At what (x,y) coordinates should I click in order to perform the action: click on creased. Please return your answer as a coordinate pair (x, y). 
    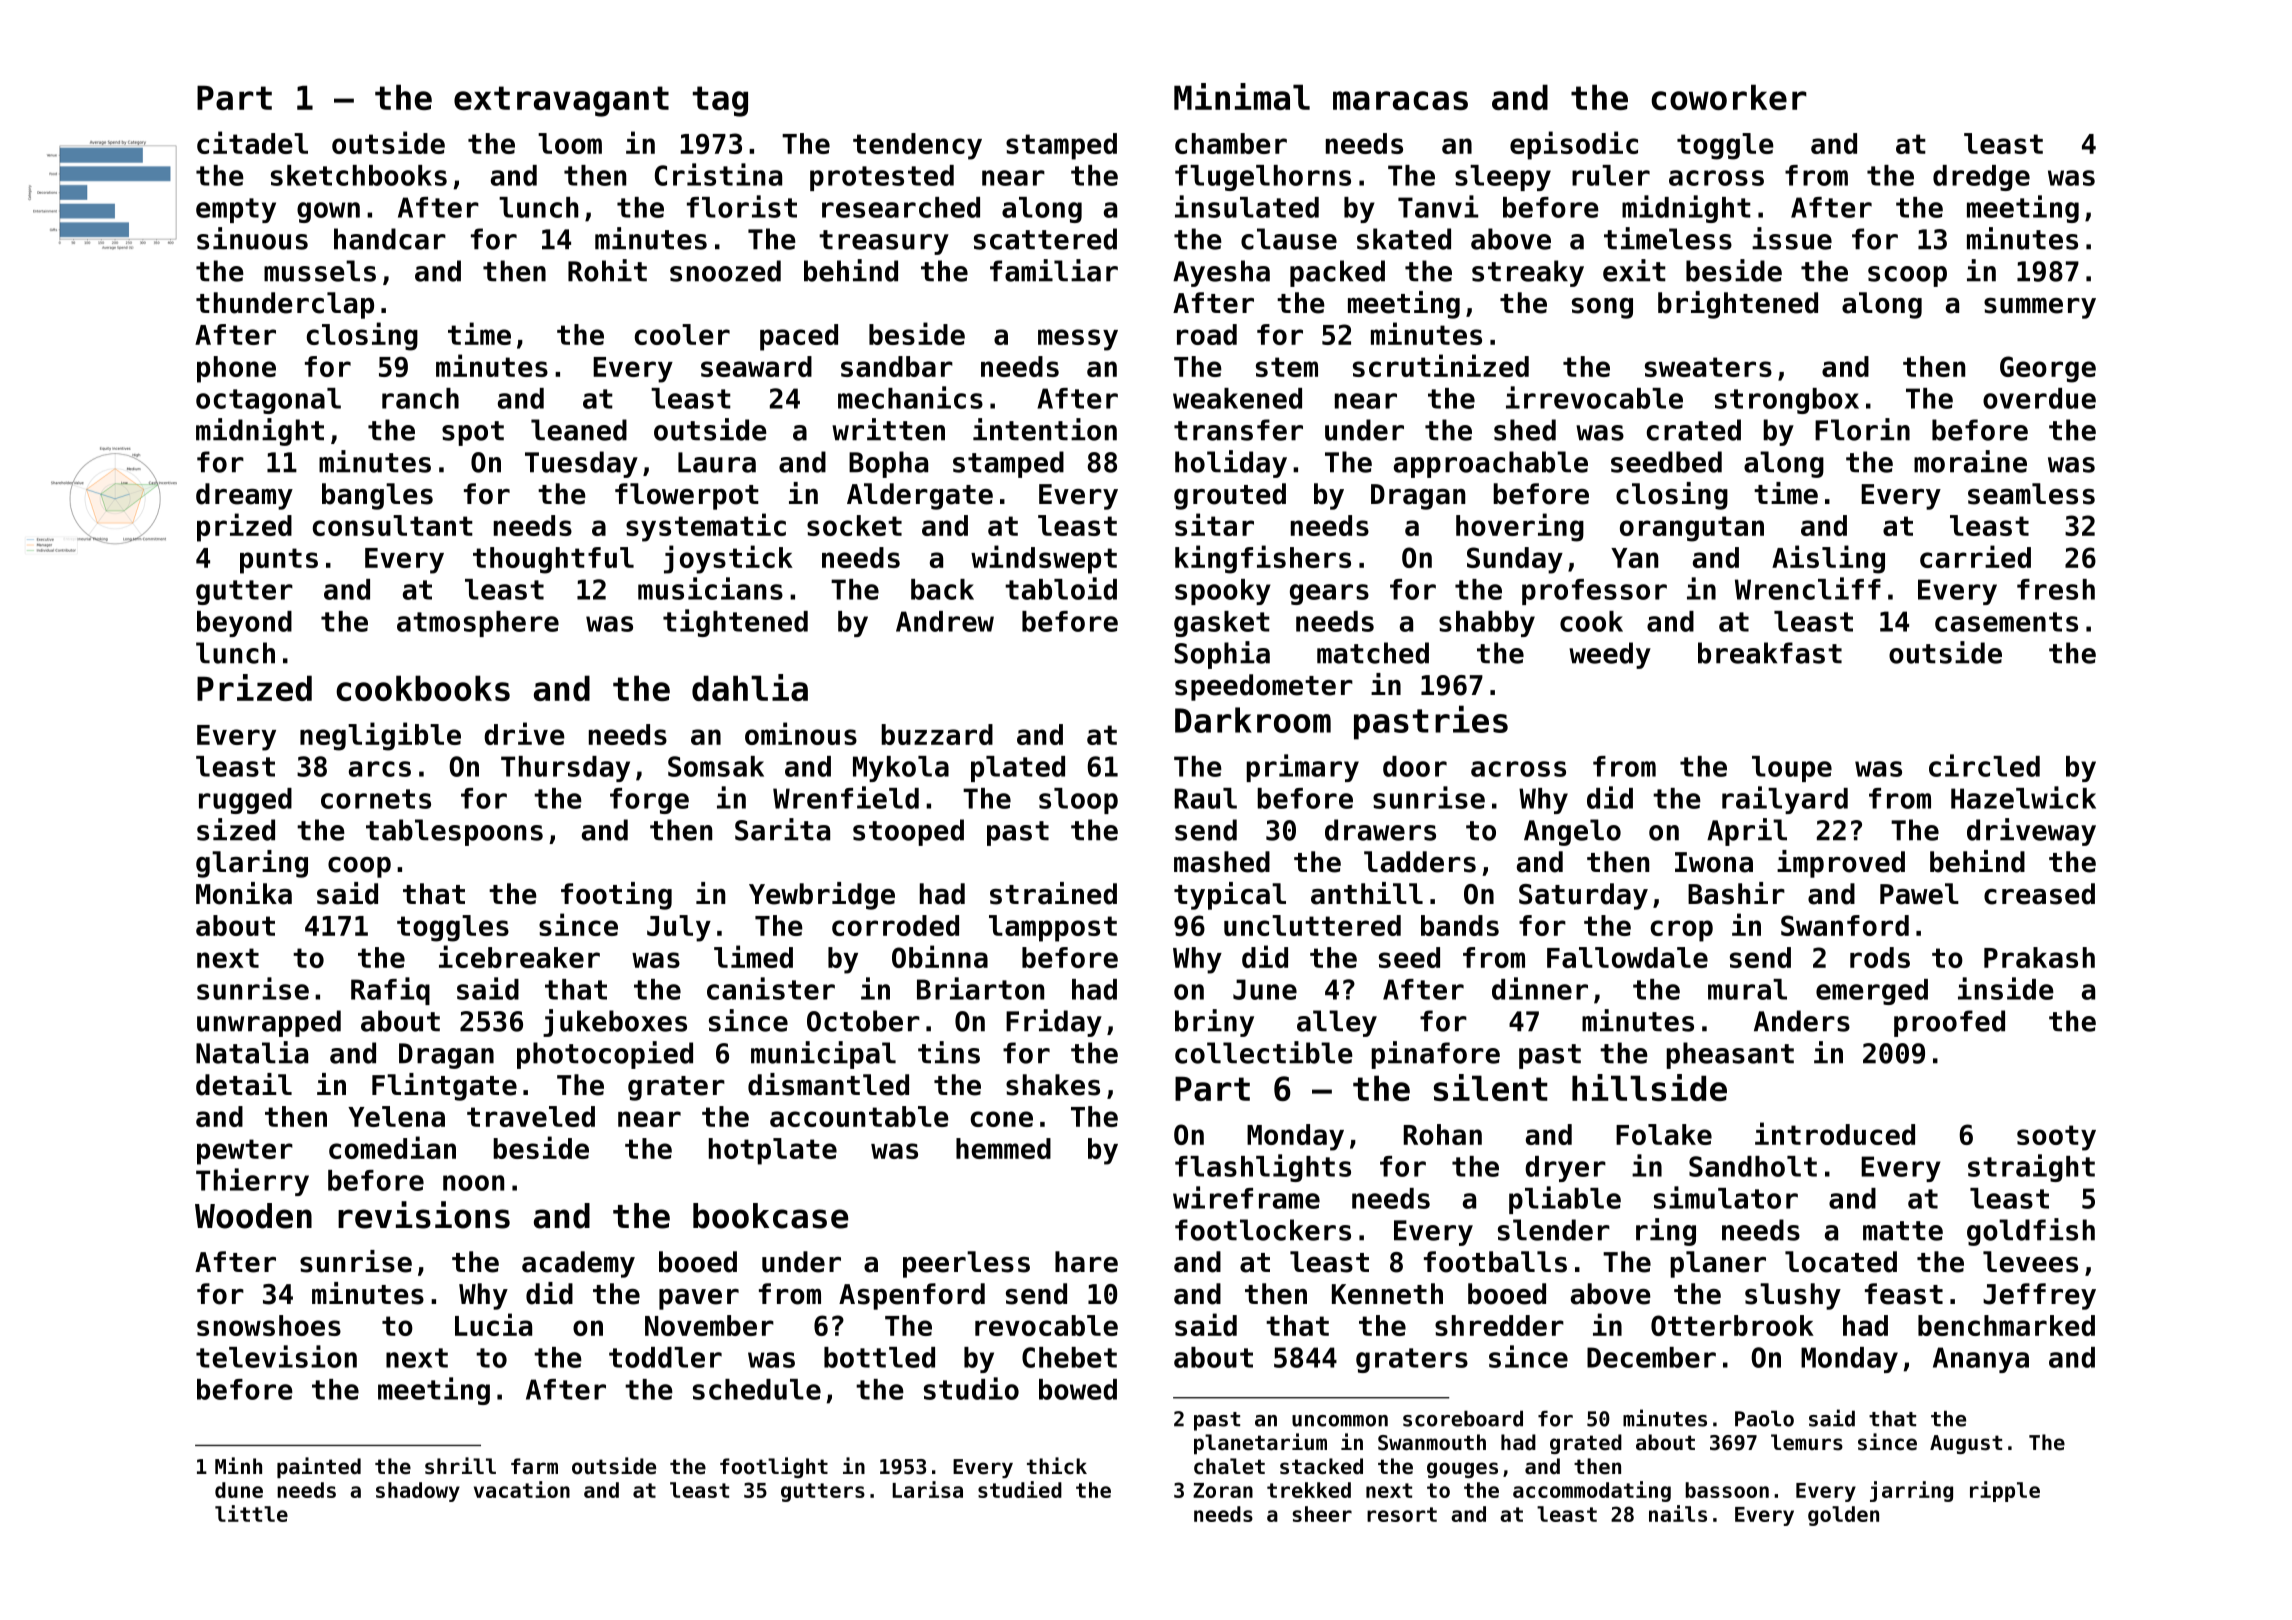
    Looking at the image, I should click on (2039, 894).
